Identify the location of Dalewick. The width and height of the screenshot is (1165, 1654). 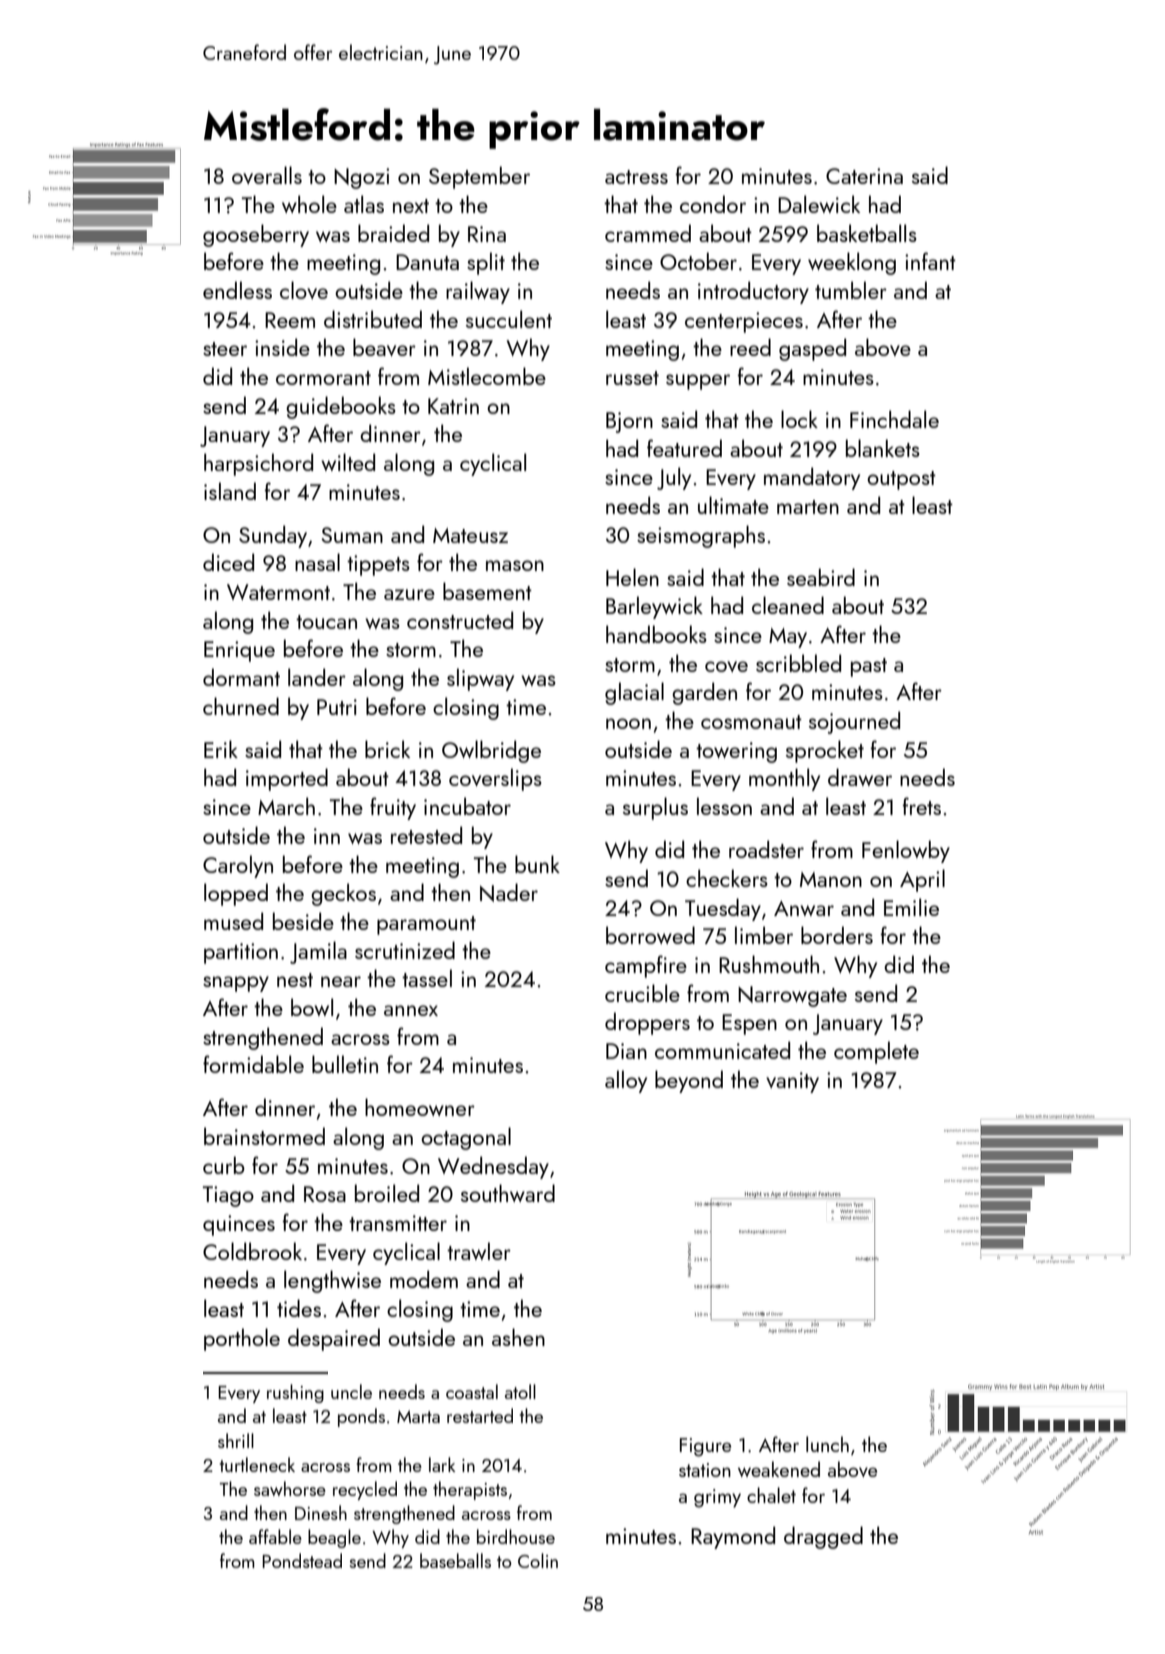
(819, 204).
